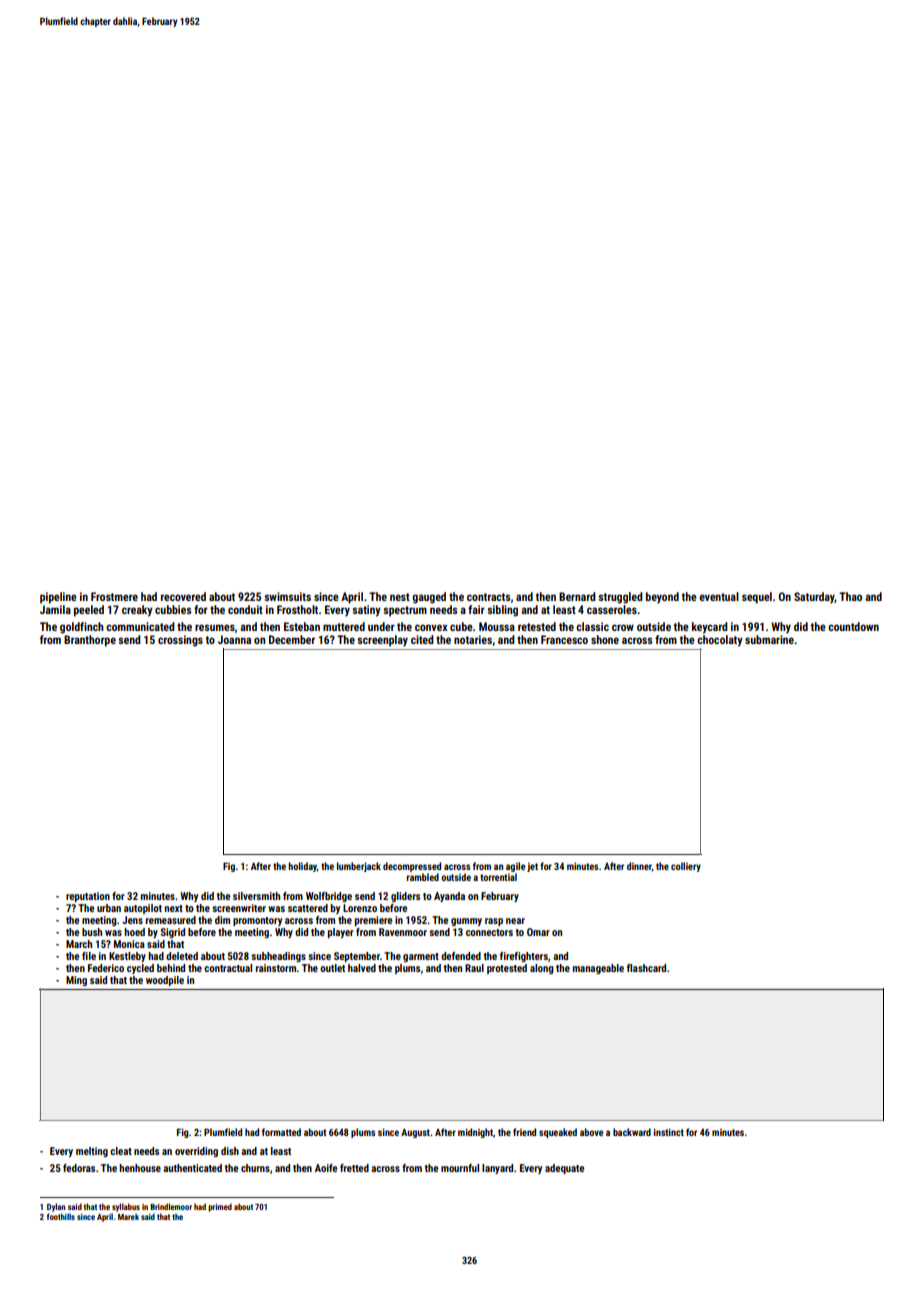 This document has width=924, height=1308. Describe the element at coordinates (853, 626) in the document. I see `countdown` at that location.
